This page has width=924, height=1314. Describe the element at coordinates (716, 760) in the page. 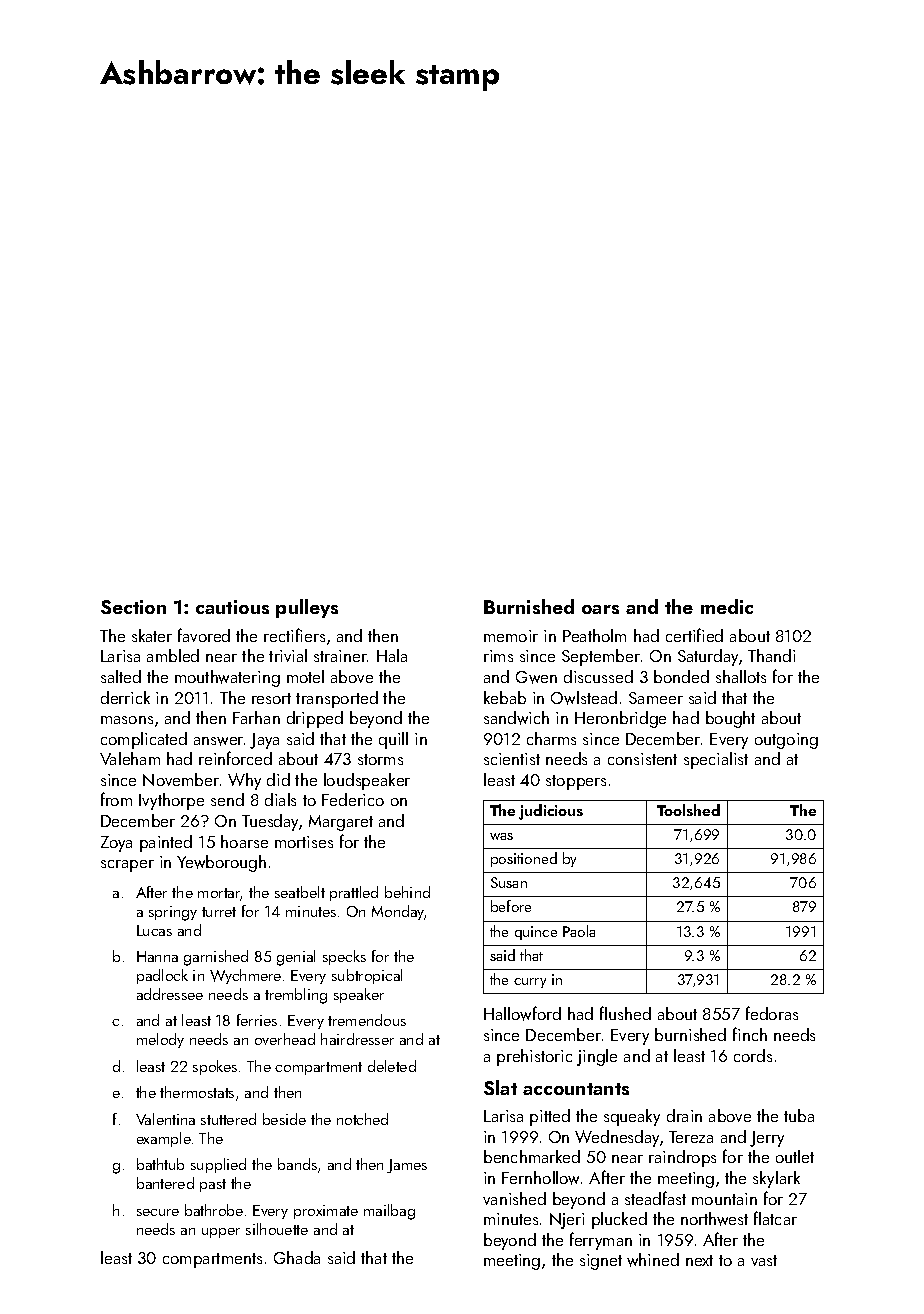

I see `specialist` at that location.
